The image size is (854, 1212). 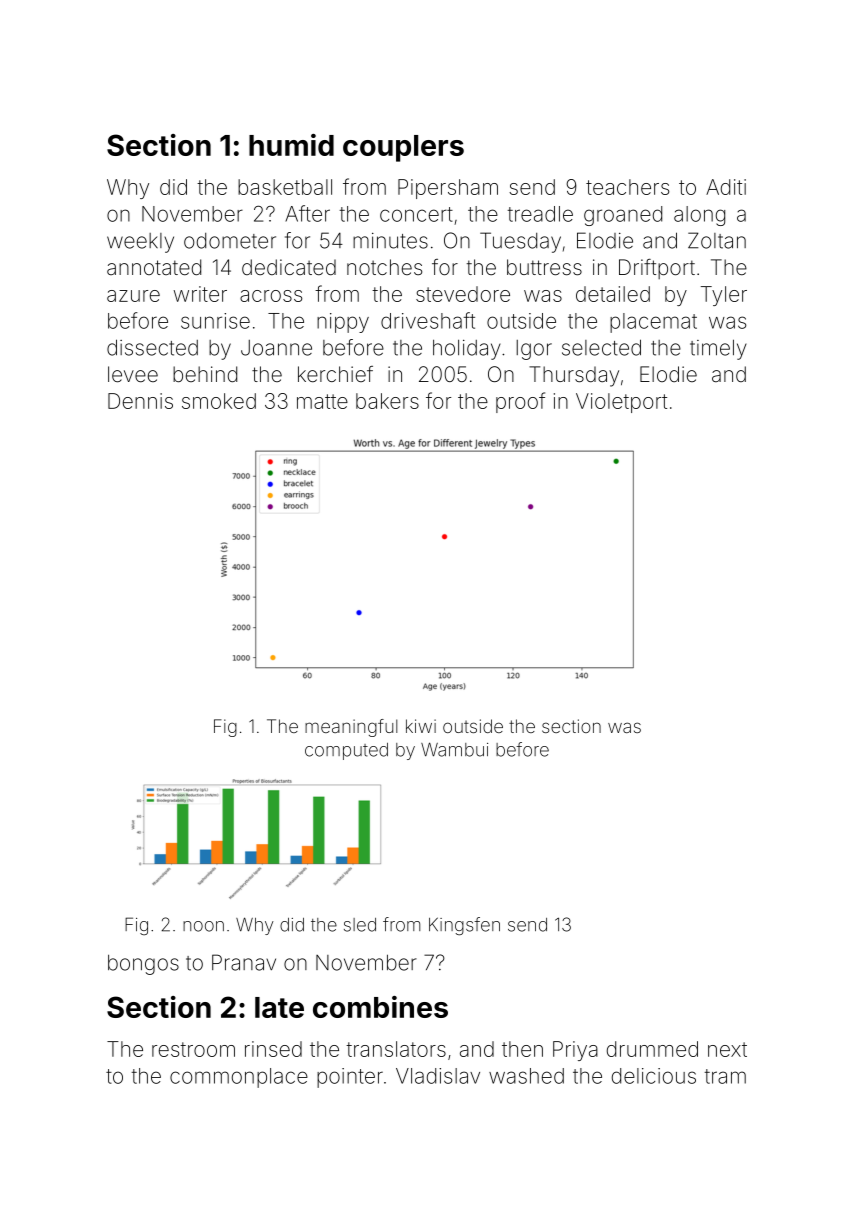 What do you see at coordinates (380, 1007) in the screenshot?
I see `combines` at bounding box center [380, 1007].
